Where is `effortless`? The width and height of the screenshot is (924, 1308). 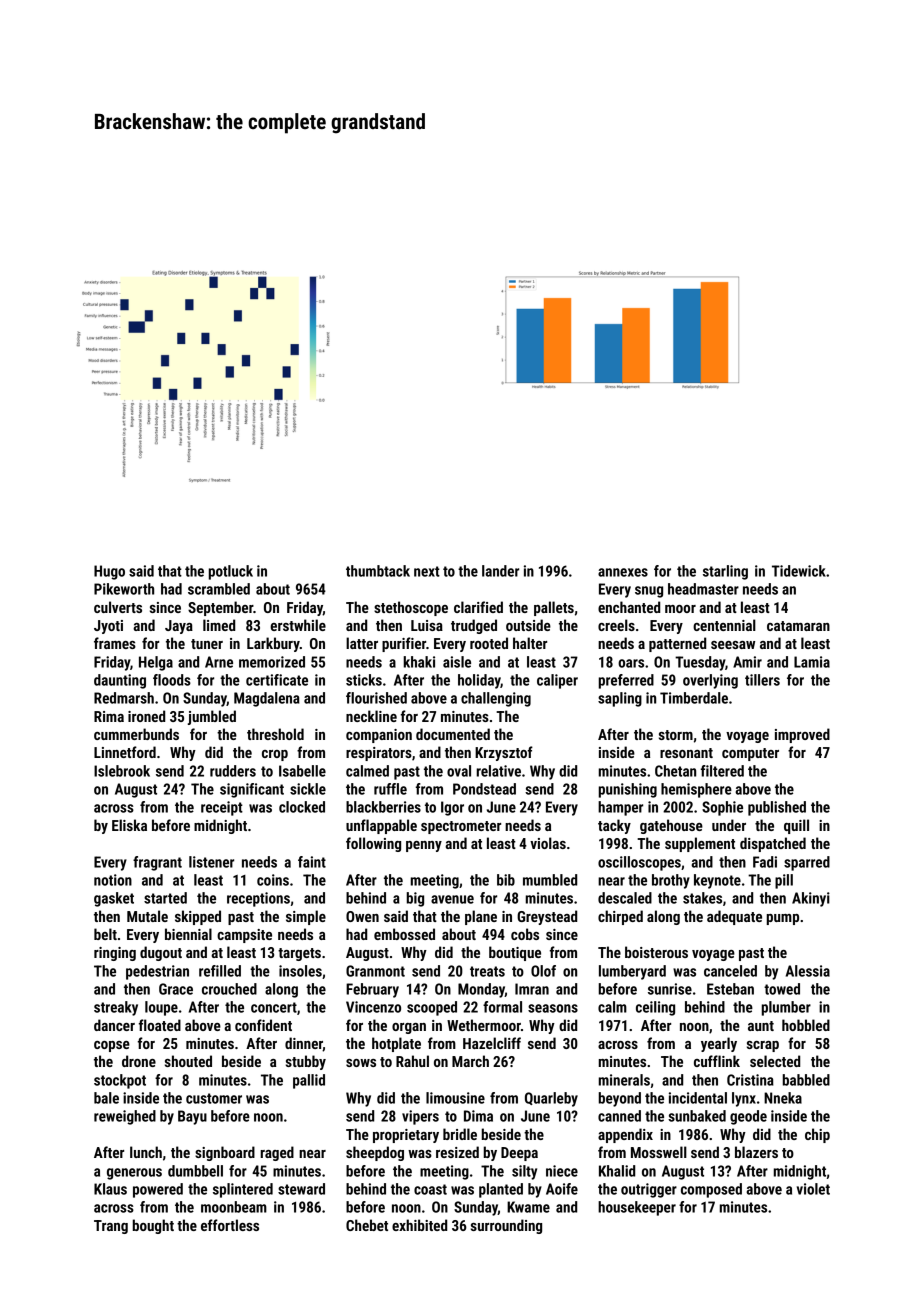
effortless is located at coordinates (230, 1225).
